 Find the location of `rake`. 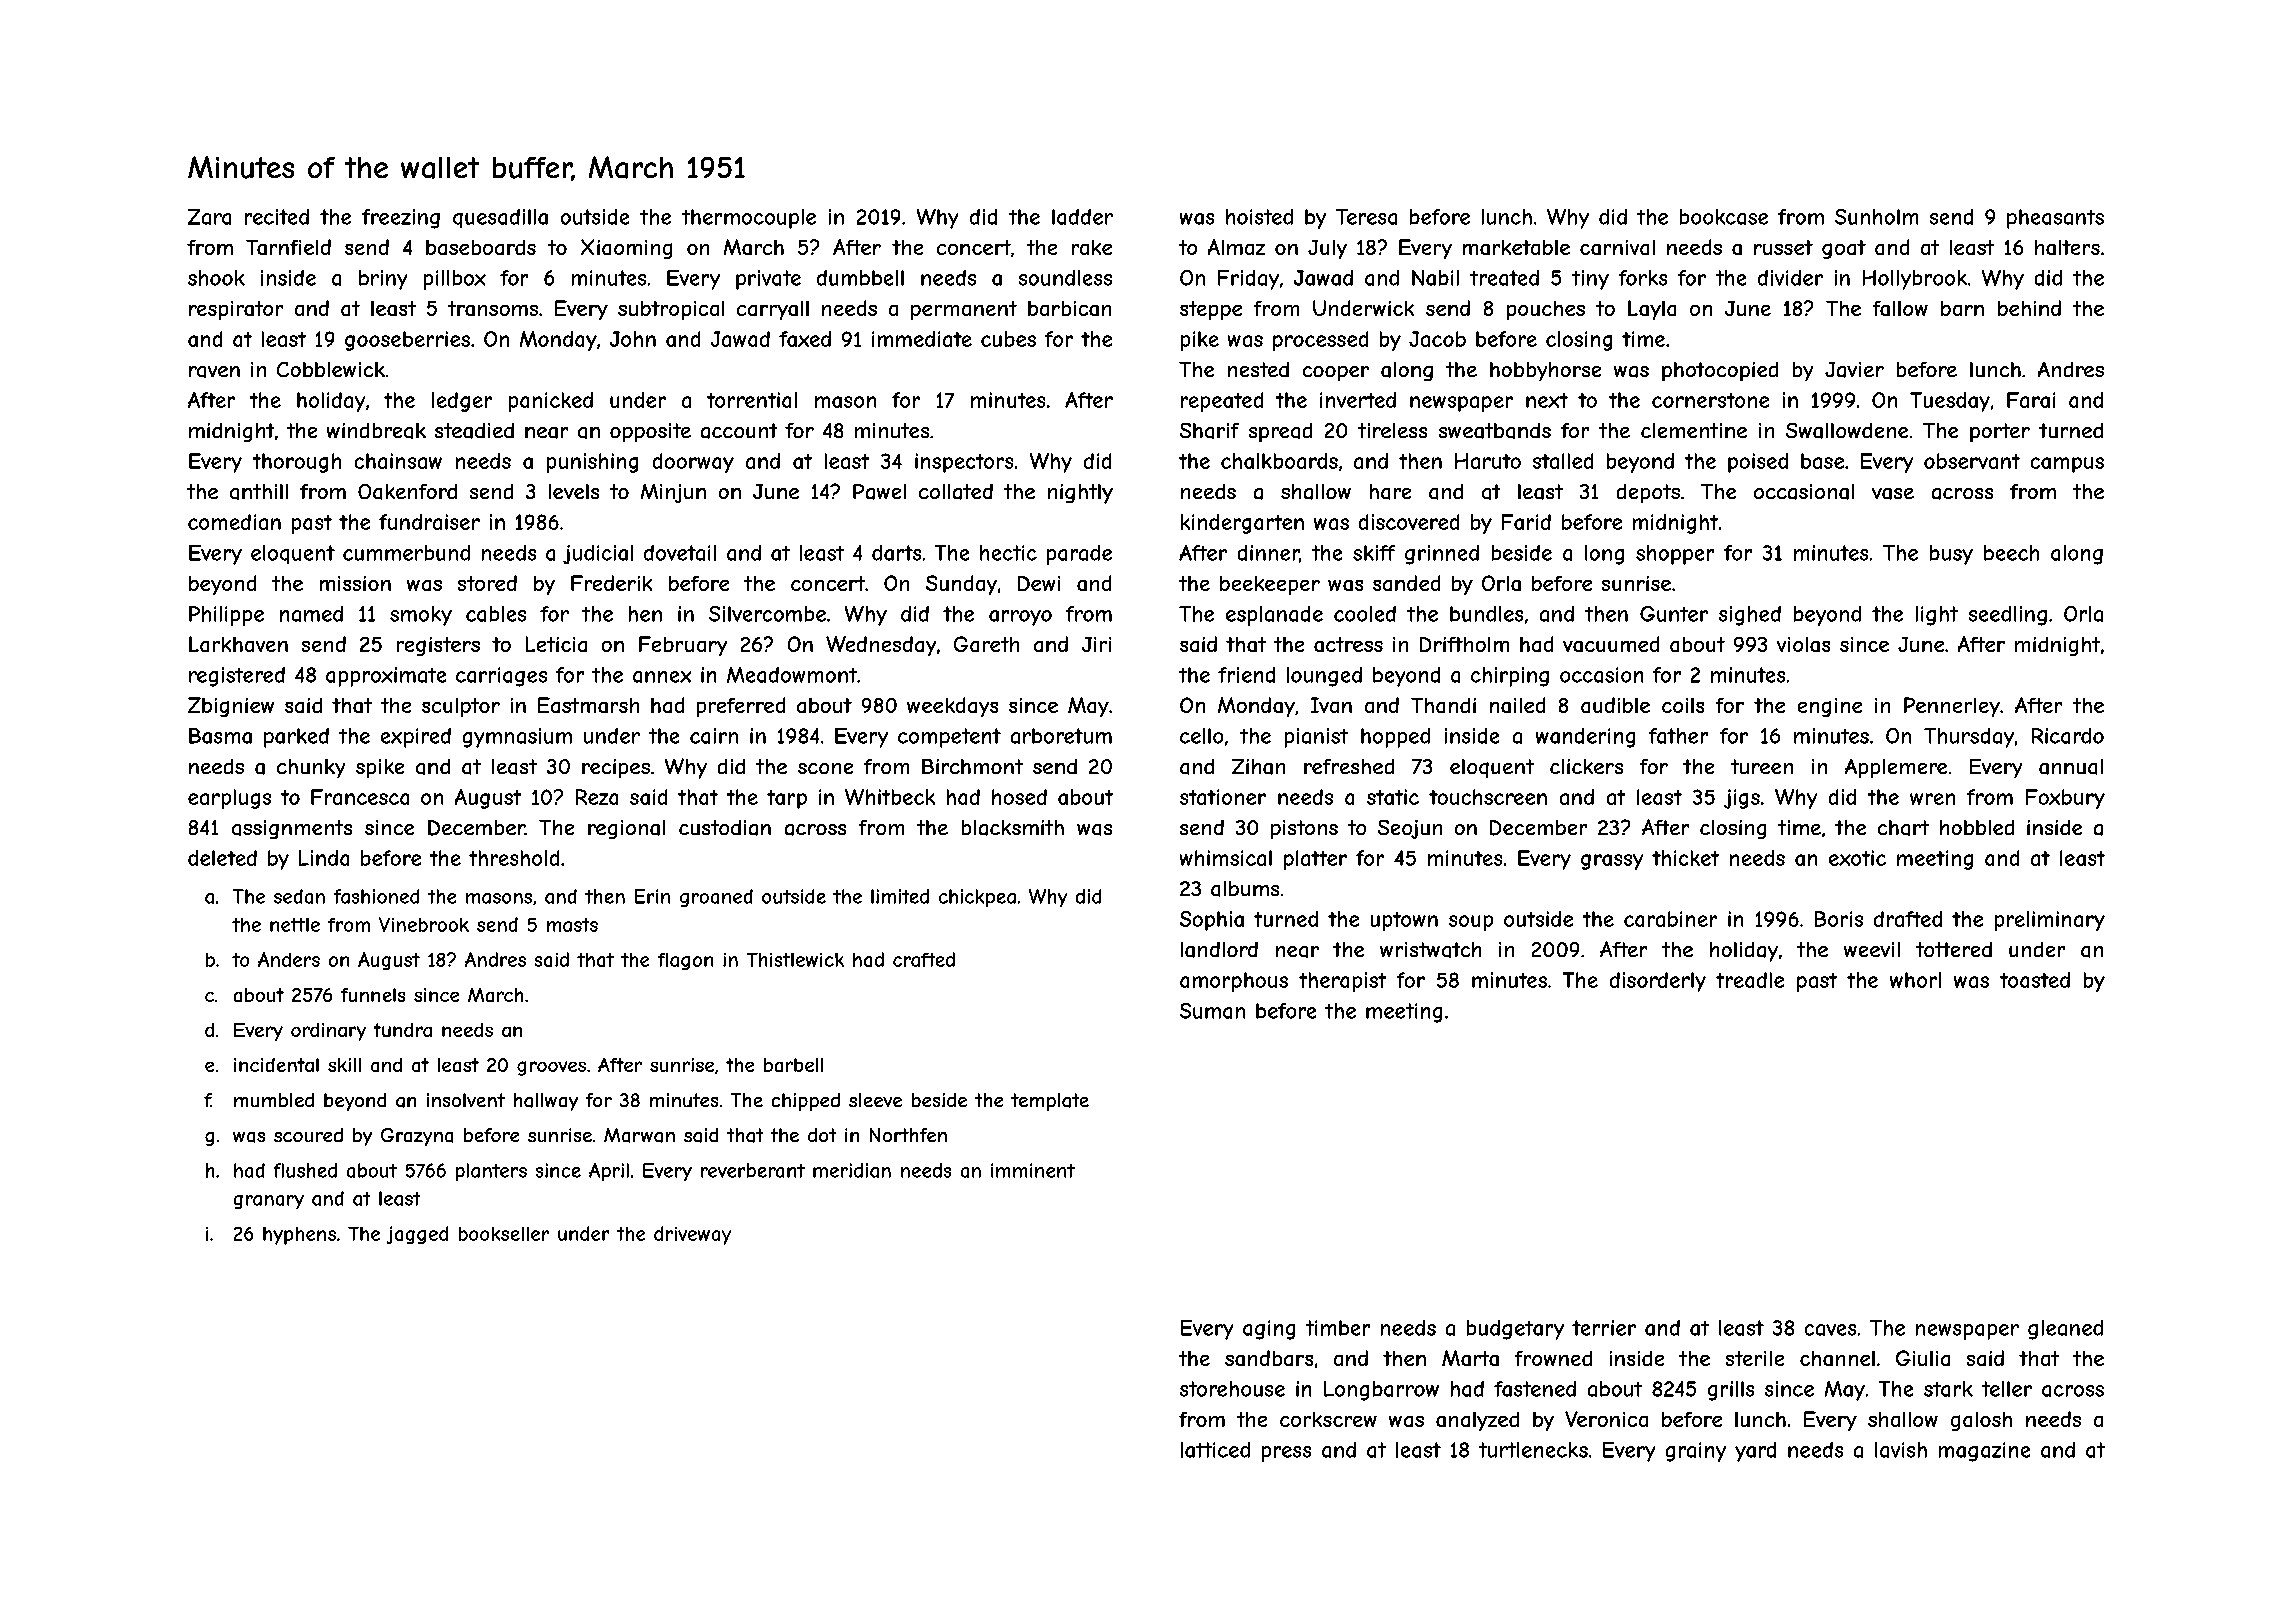

rake is located at coordinates (1092, 247).
